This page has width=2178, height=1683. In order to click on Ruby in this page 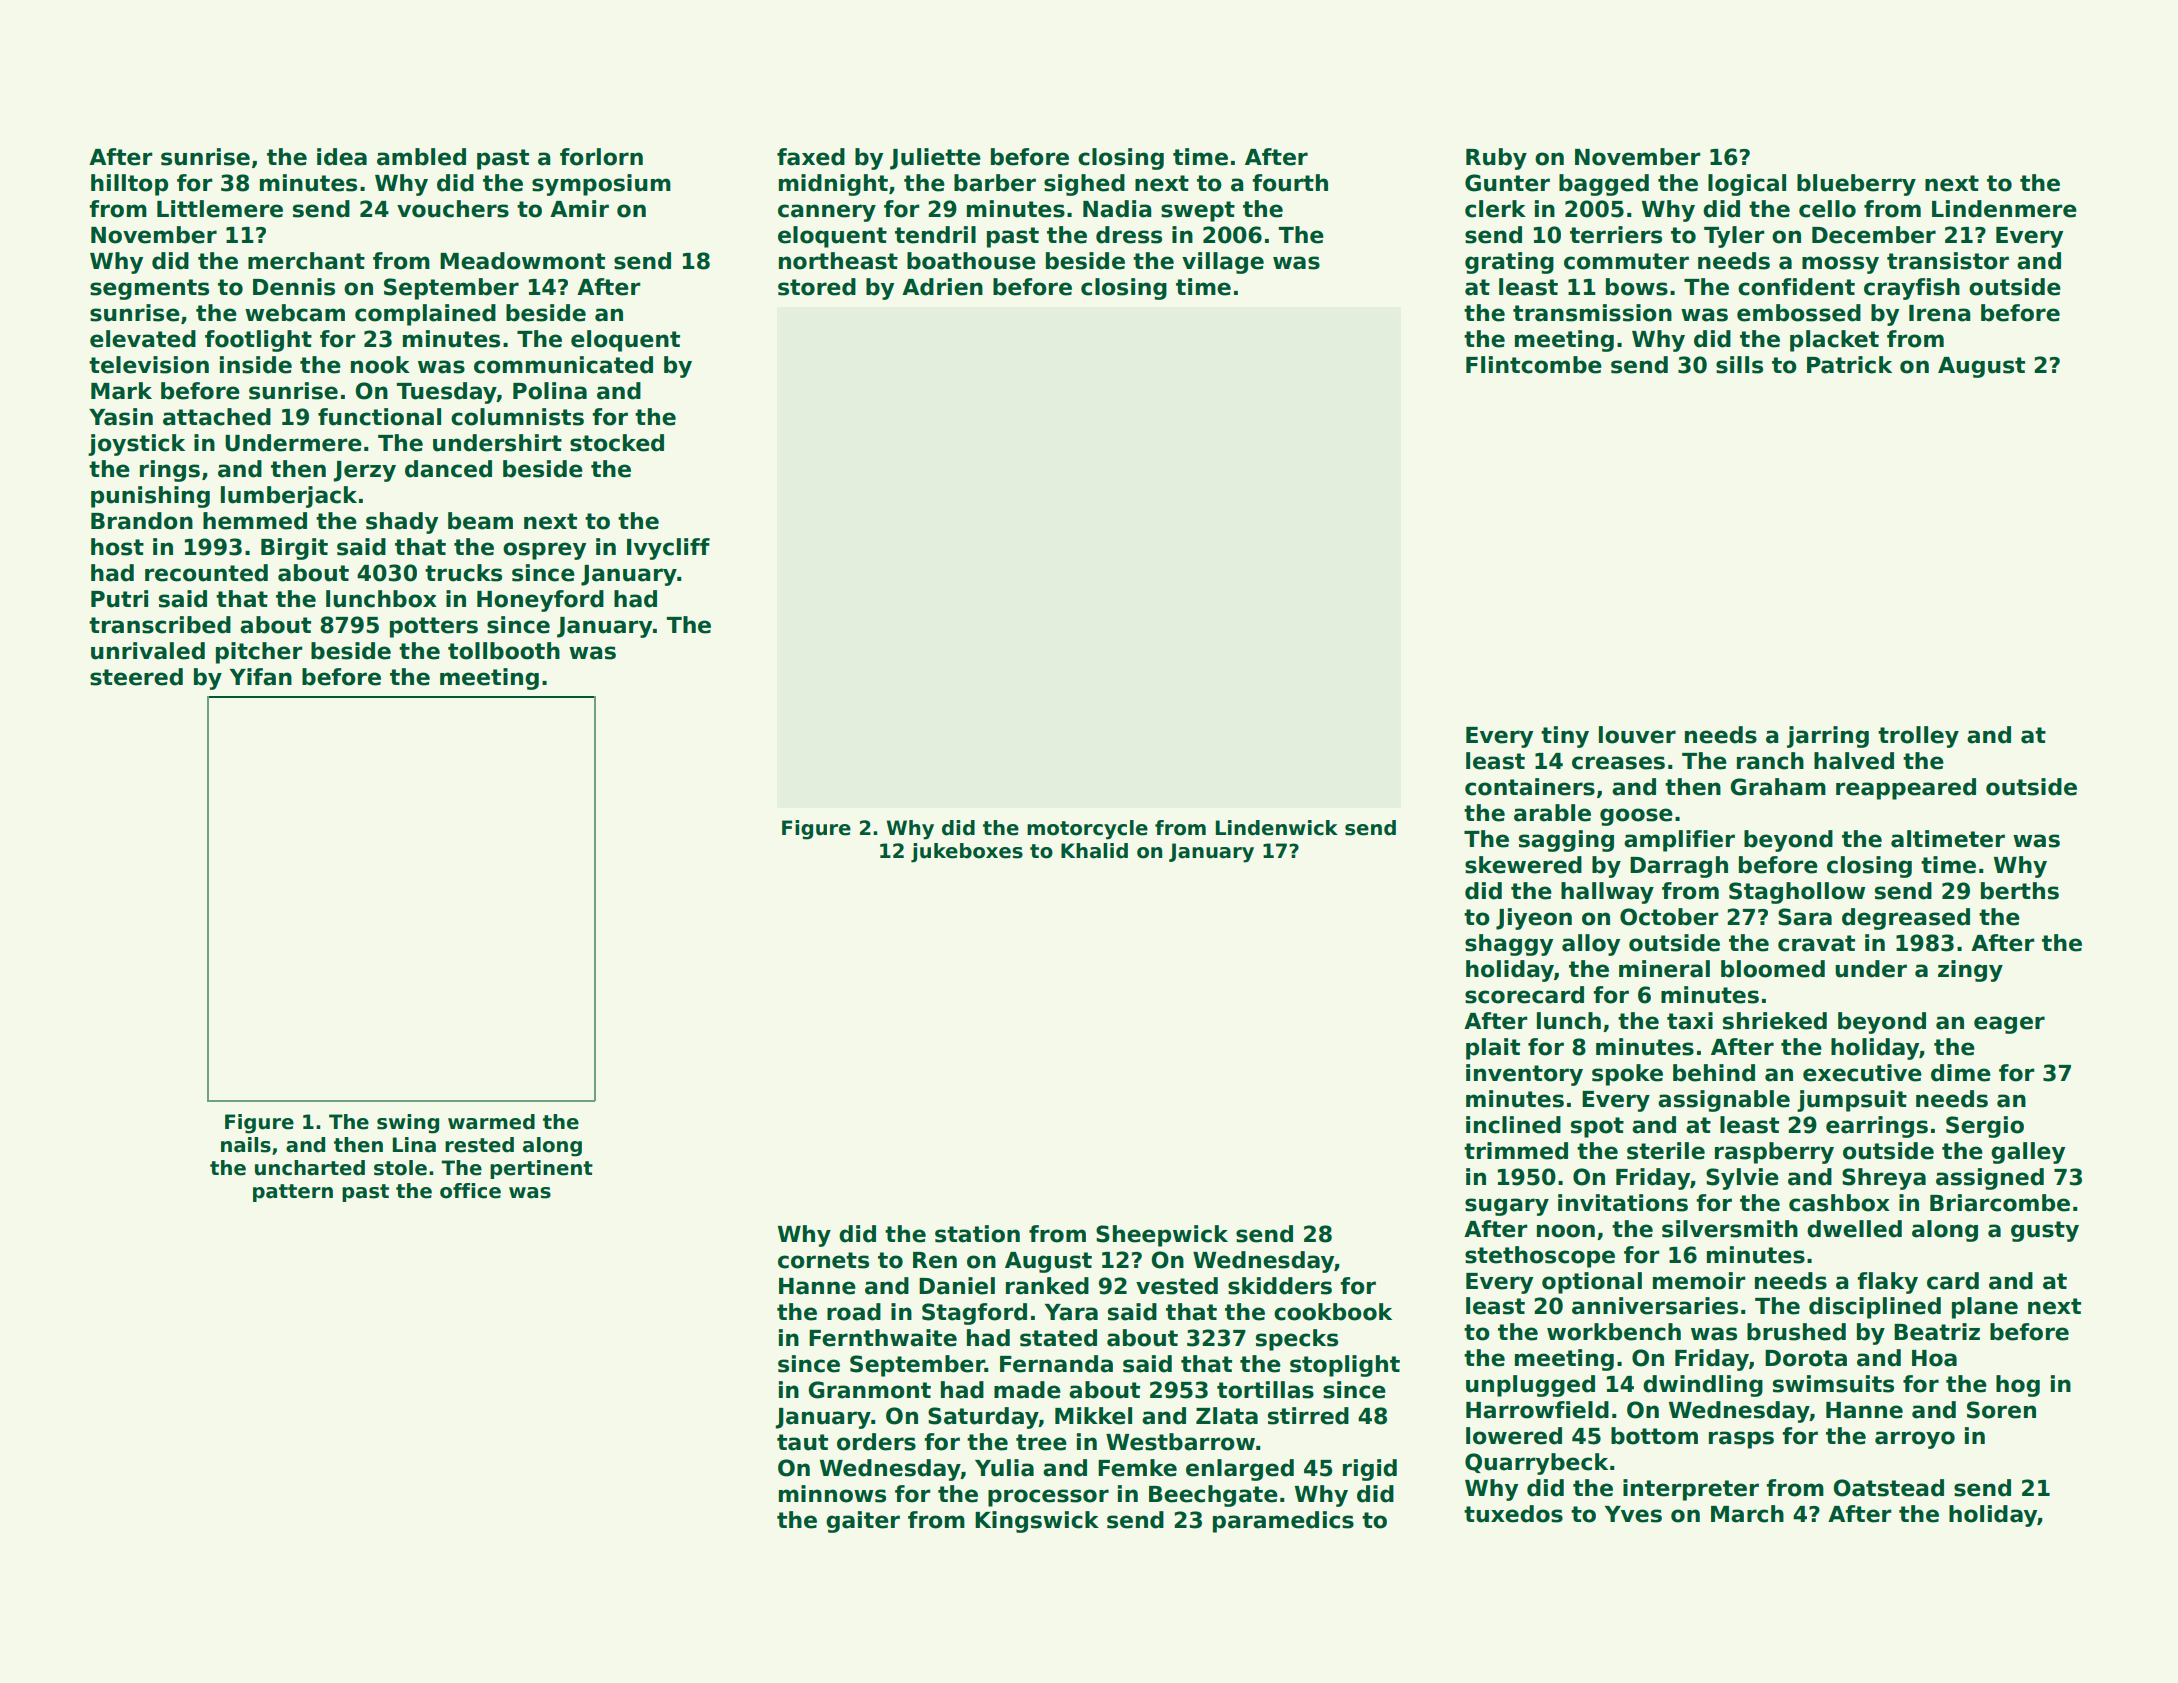, I will do `click(1496, 159)`.
